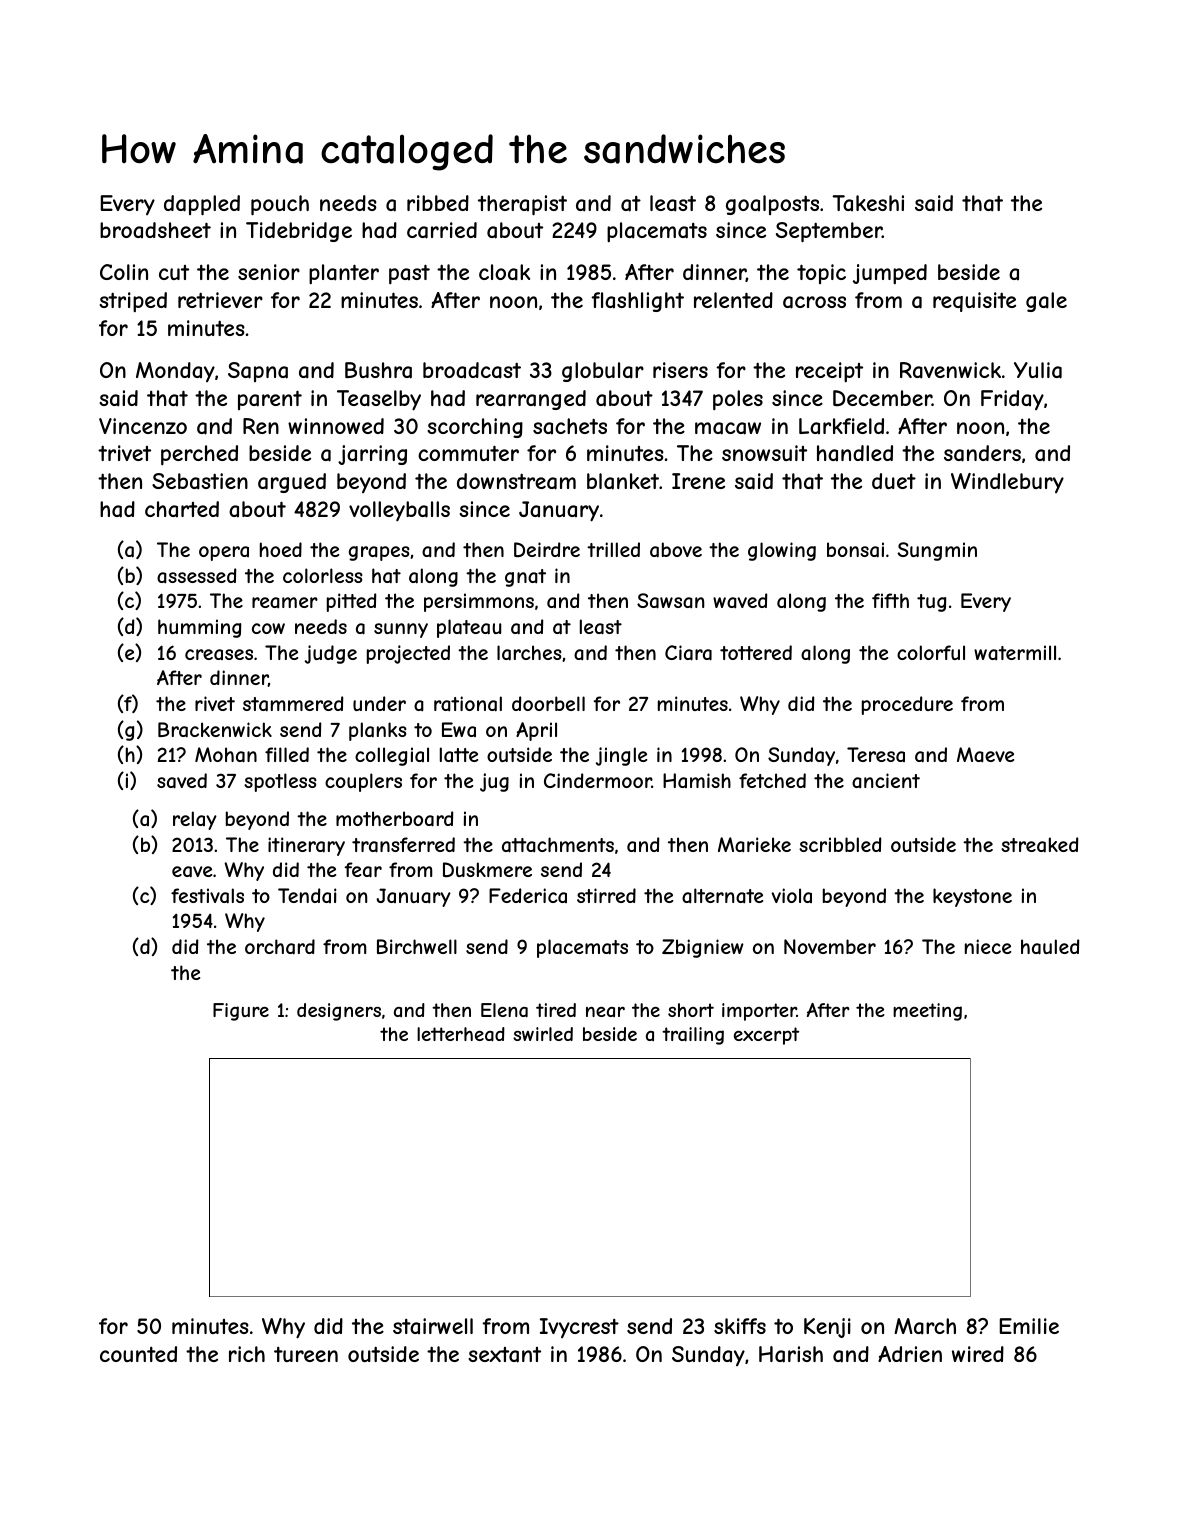 This screenshot has height=1527, width=1180. I want to click on Ivycrest, so click(579, 1328).
